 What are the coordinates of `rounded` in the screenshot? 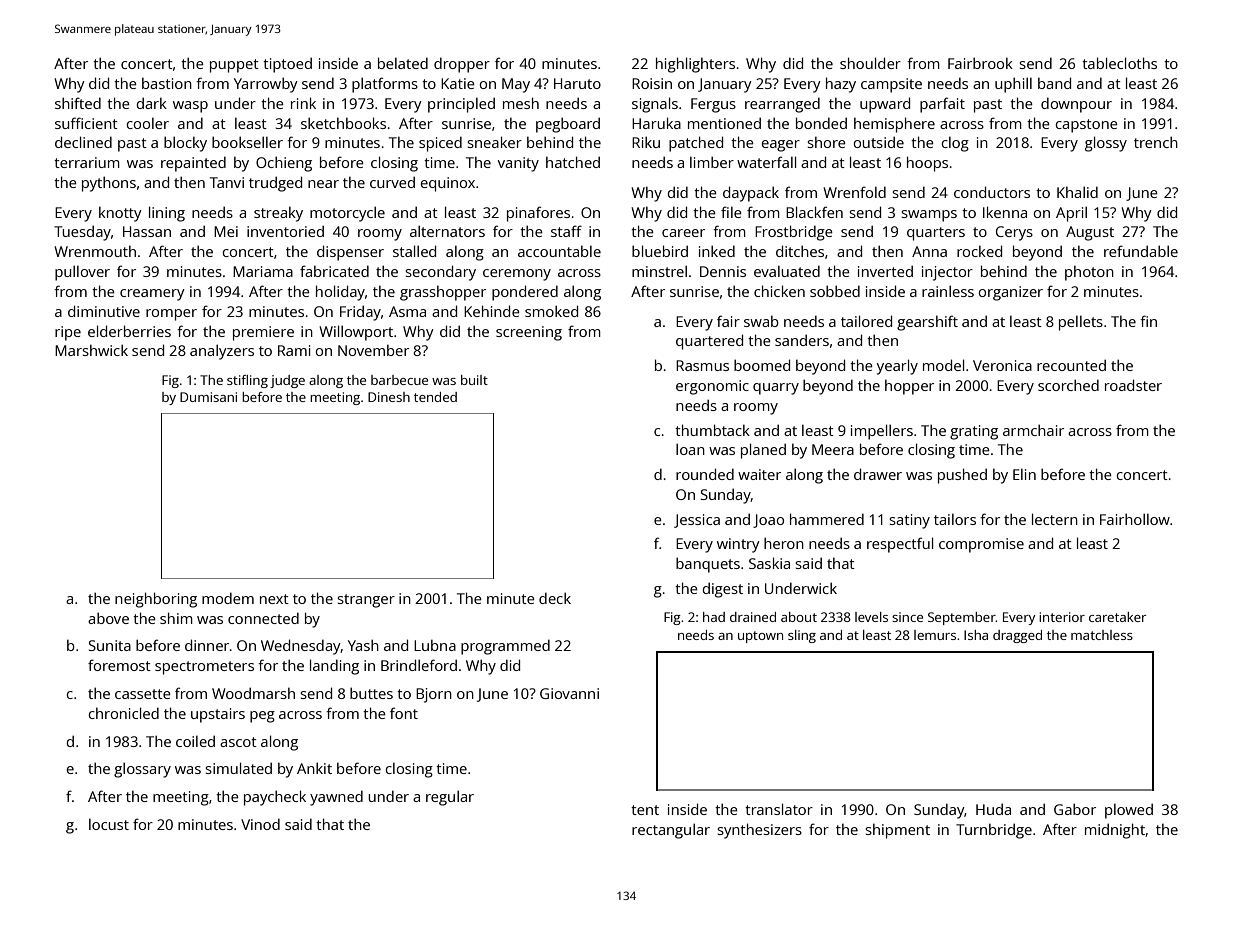 It's located at (705, 474).
